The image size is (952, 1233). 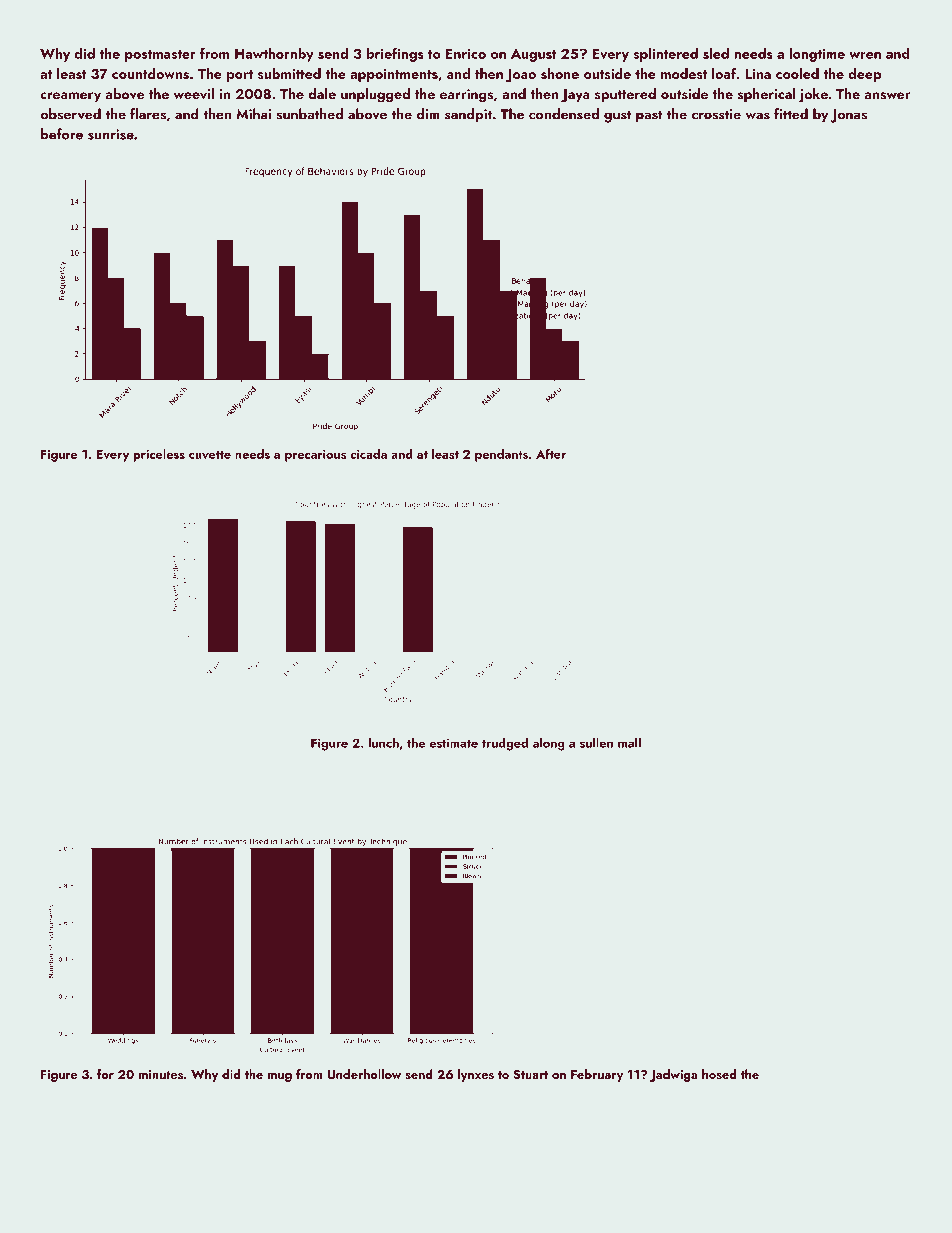 I want to click on cicada, so click(x=368, y=454).
